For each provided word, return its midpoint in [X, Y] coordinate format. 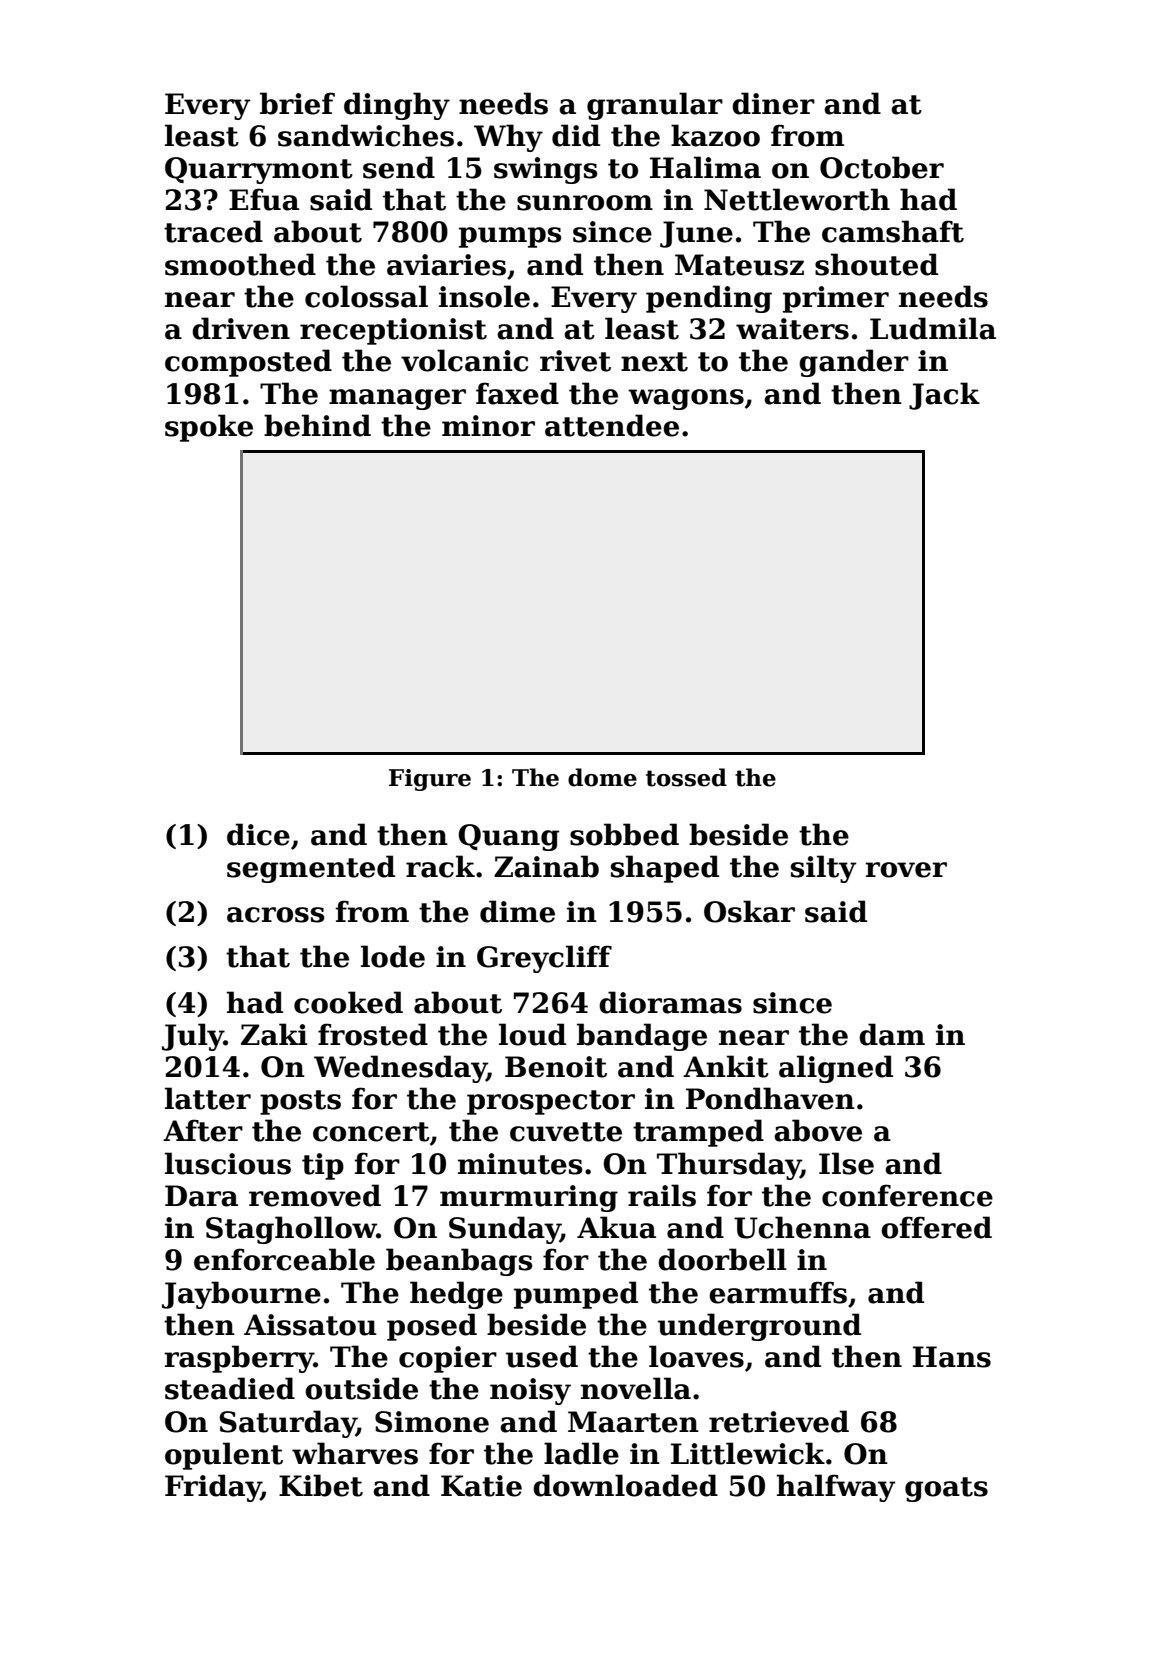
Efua [264, 199]
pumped [576, 1295]
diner [773, 103]
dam [892, 1034]
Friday [213, 1488]
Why [508, 138]
